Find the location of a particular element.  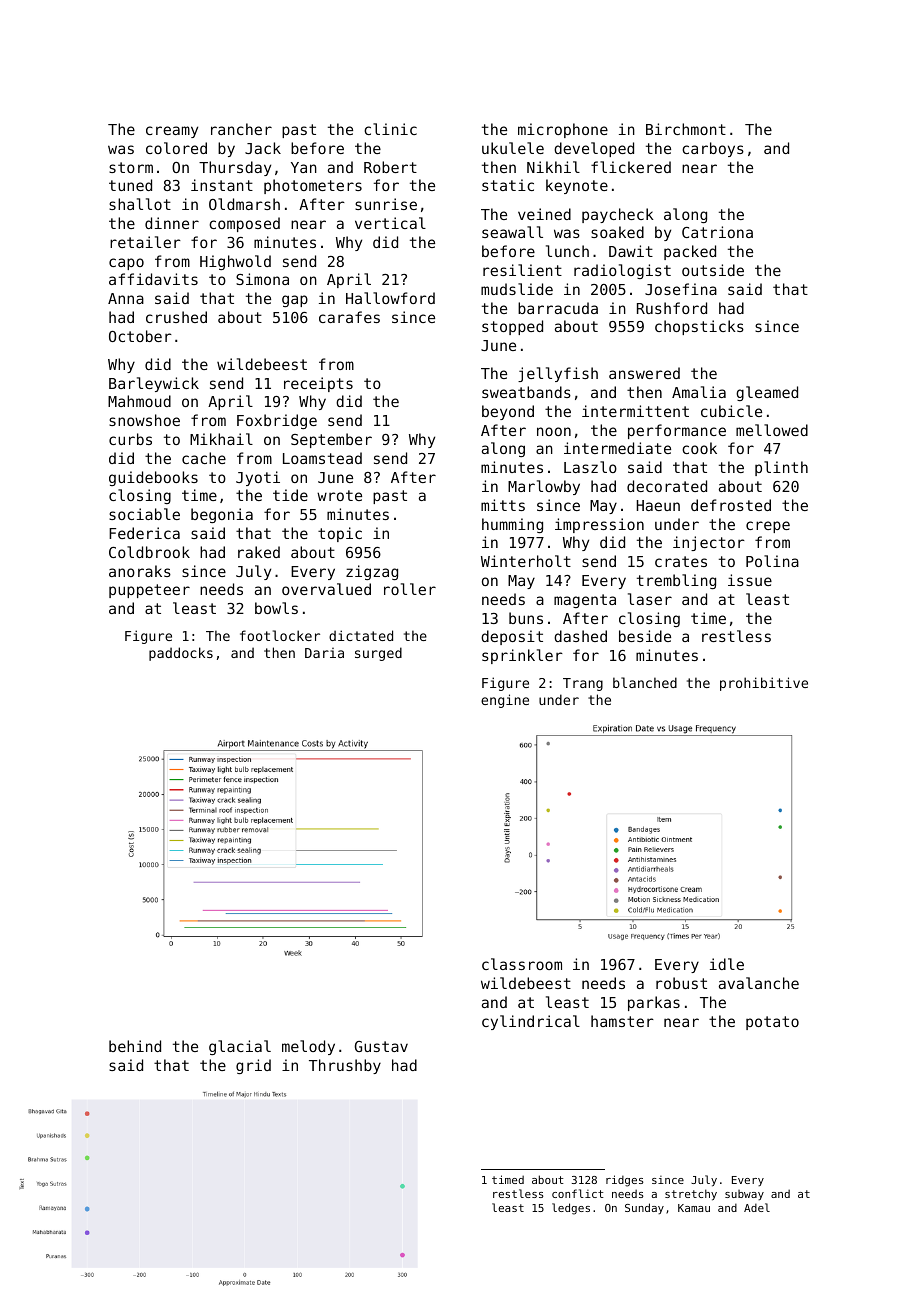

grid is located at coordinates (253, 1066).
